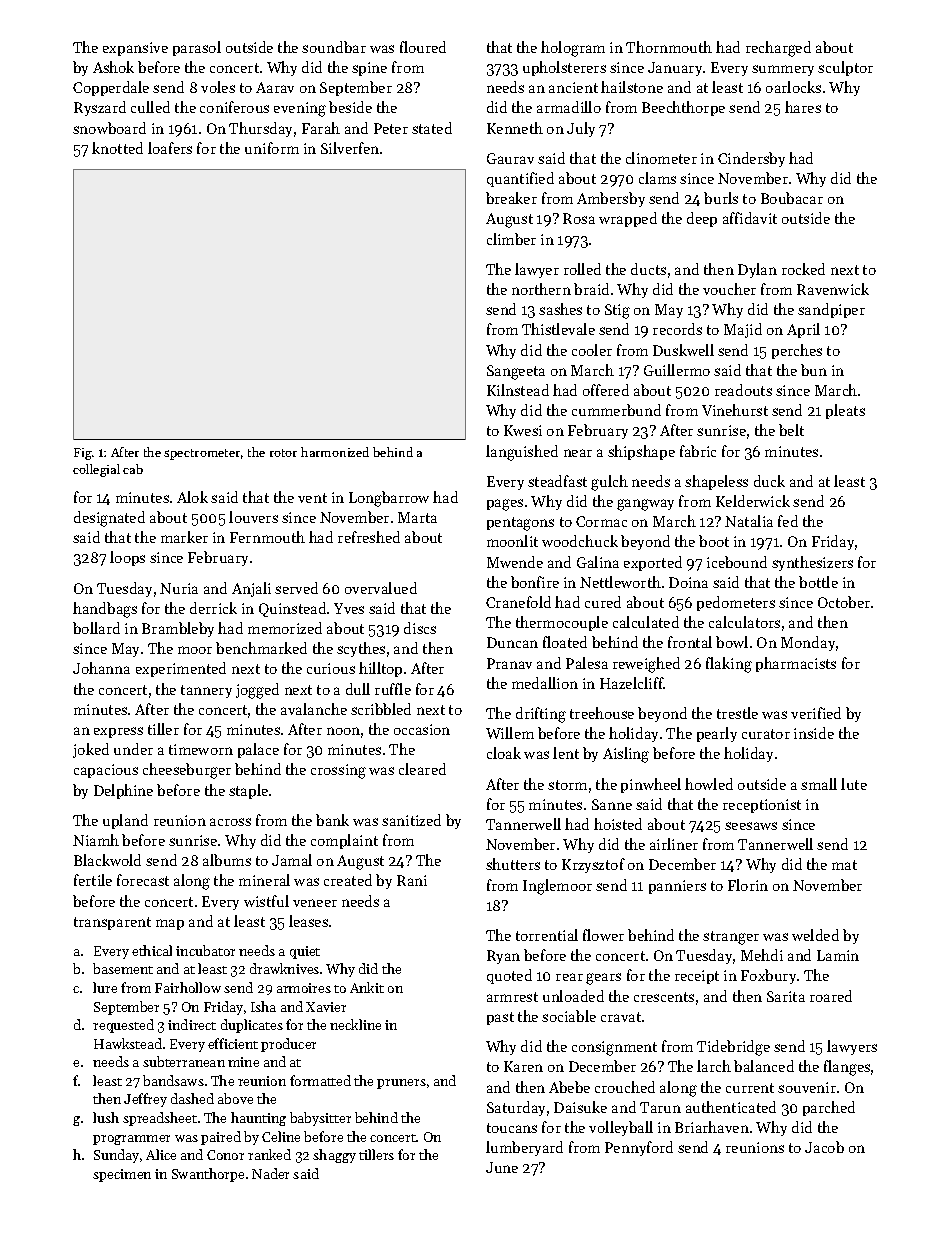  What do you see at coordinates (573, 49) in the screenshot?
I see `hologram` at bounding box center [573, 49].
